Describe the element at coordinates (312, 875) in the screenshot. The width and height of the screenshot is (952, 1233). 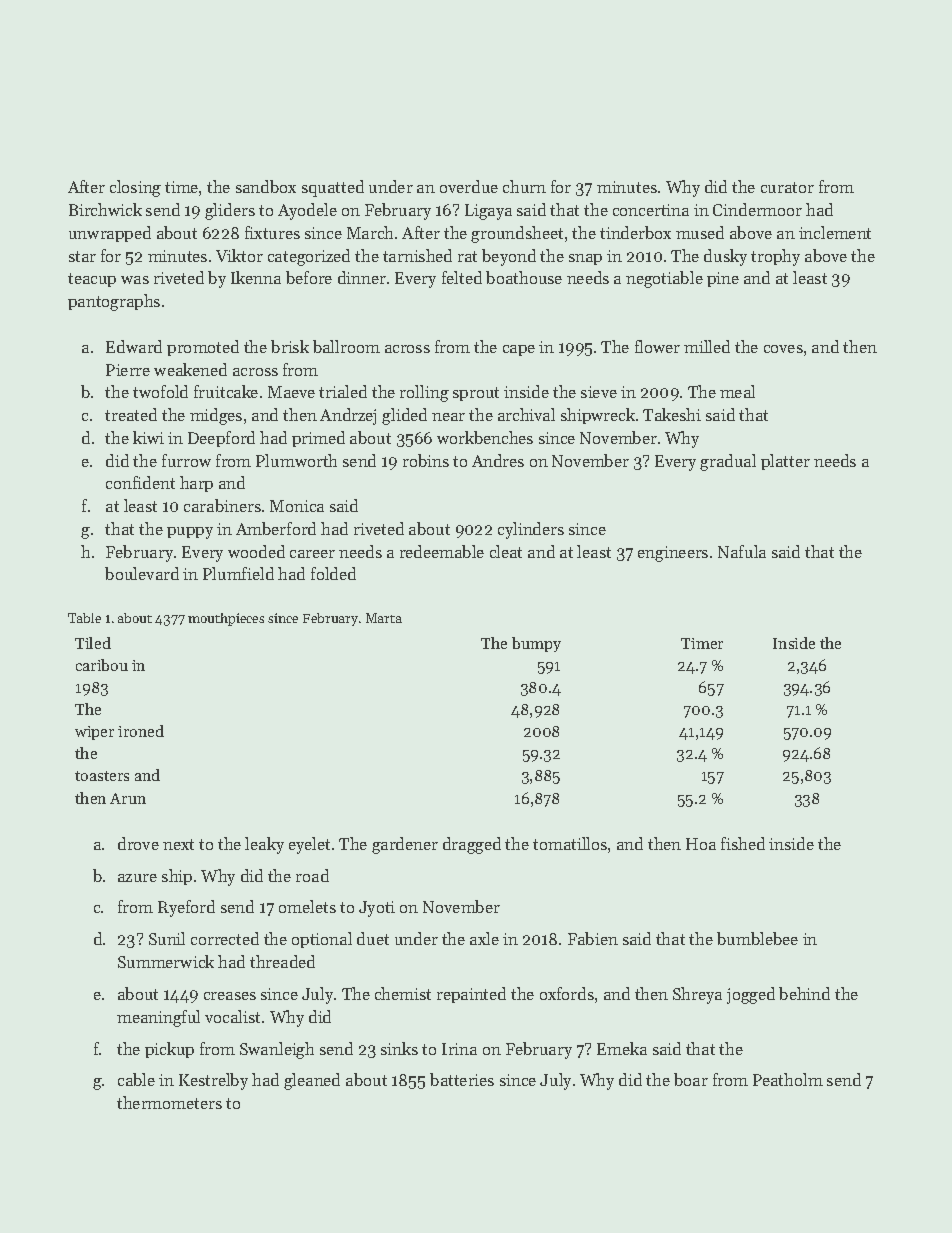
I see `road` at that location.
